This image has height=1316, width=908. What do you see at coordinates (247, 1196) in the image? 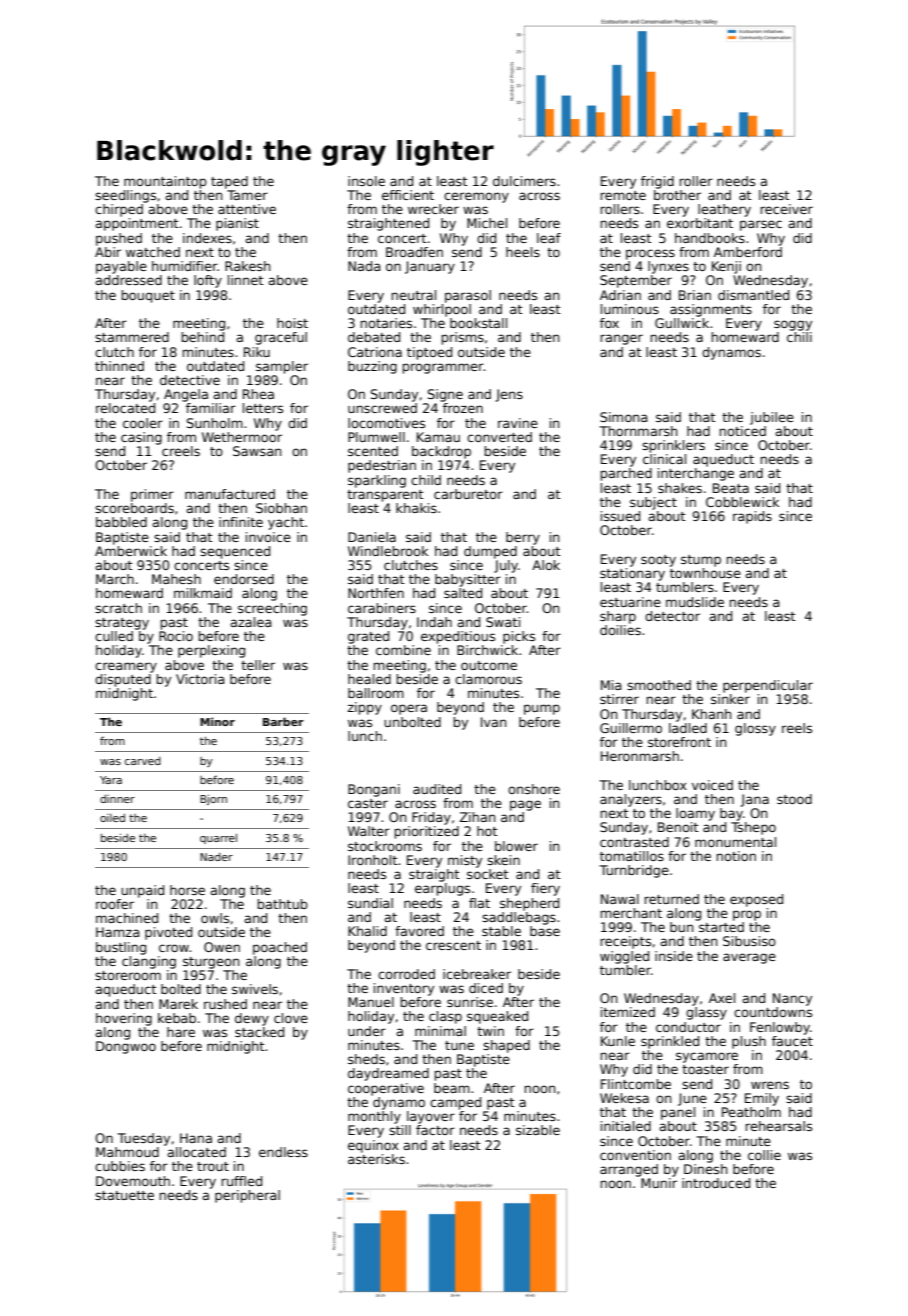
I see `peripheral` at bounding box center [247, 1196].
